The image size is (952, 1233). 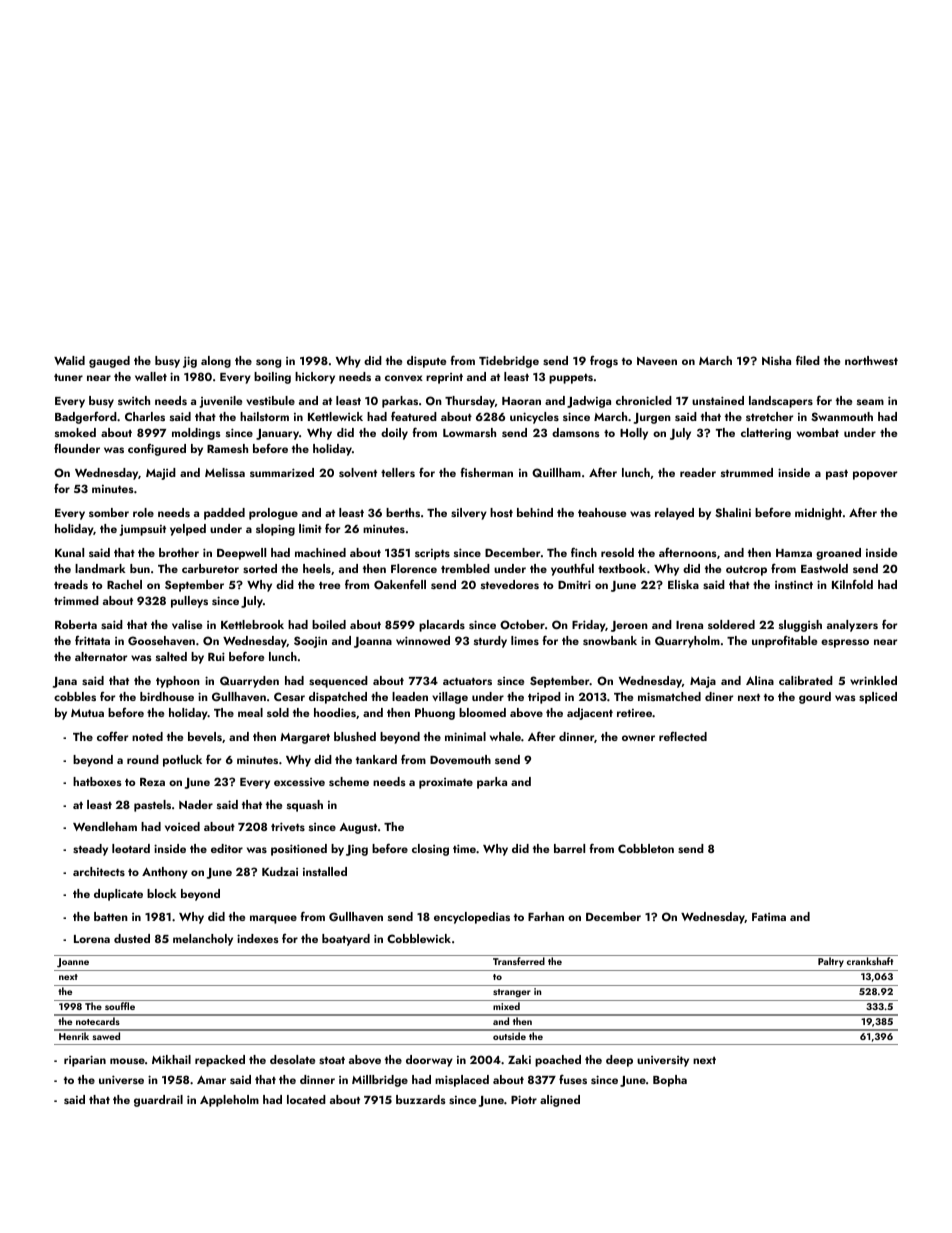 What do you see at coordinates (446, 783) in the document?
I see `proximate` at bounding box center [446, 783].
